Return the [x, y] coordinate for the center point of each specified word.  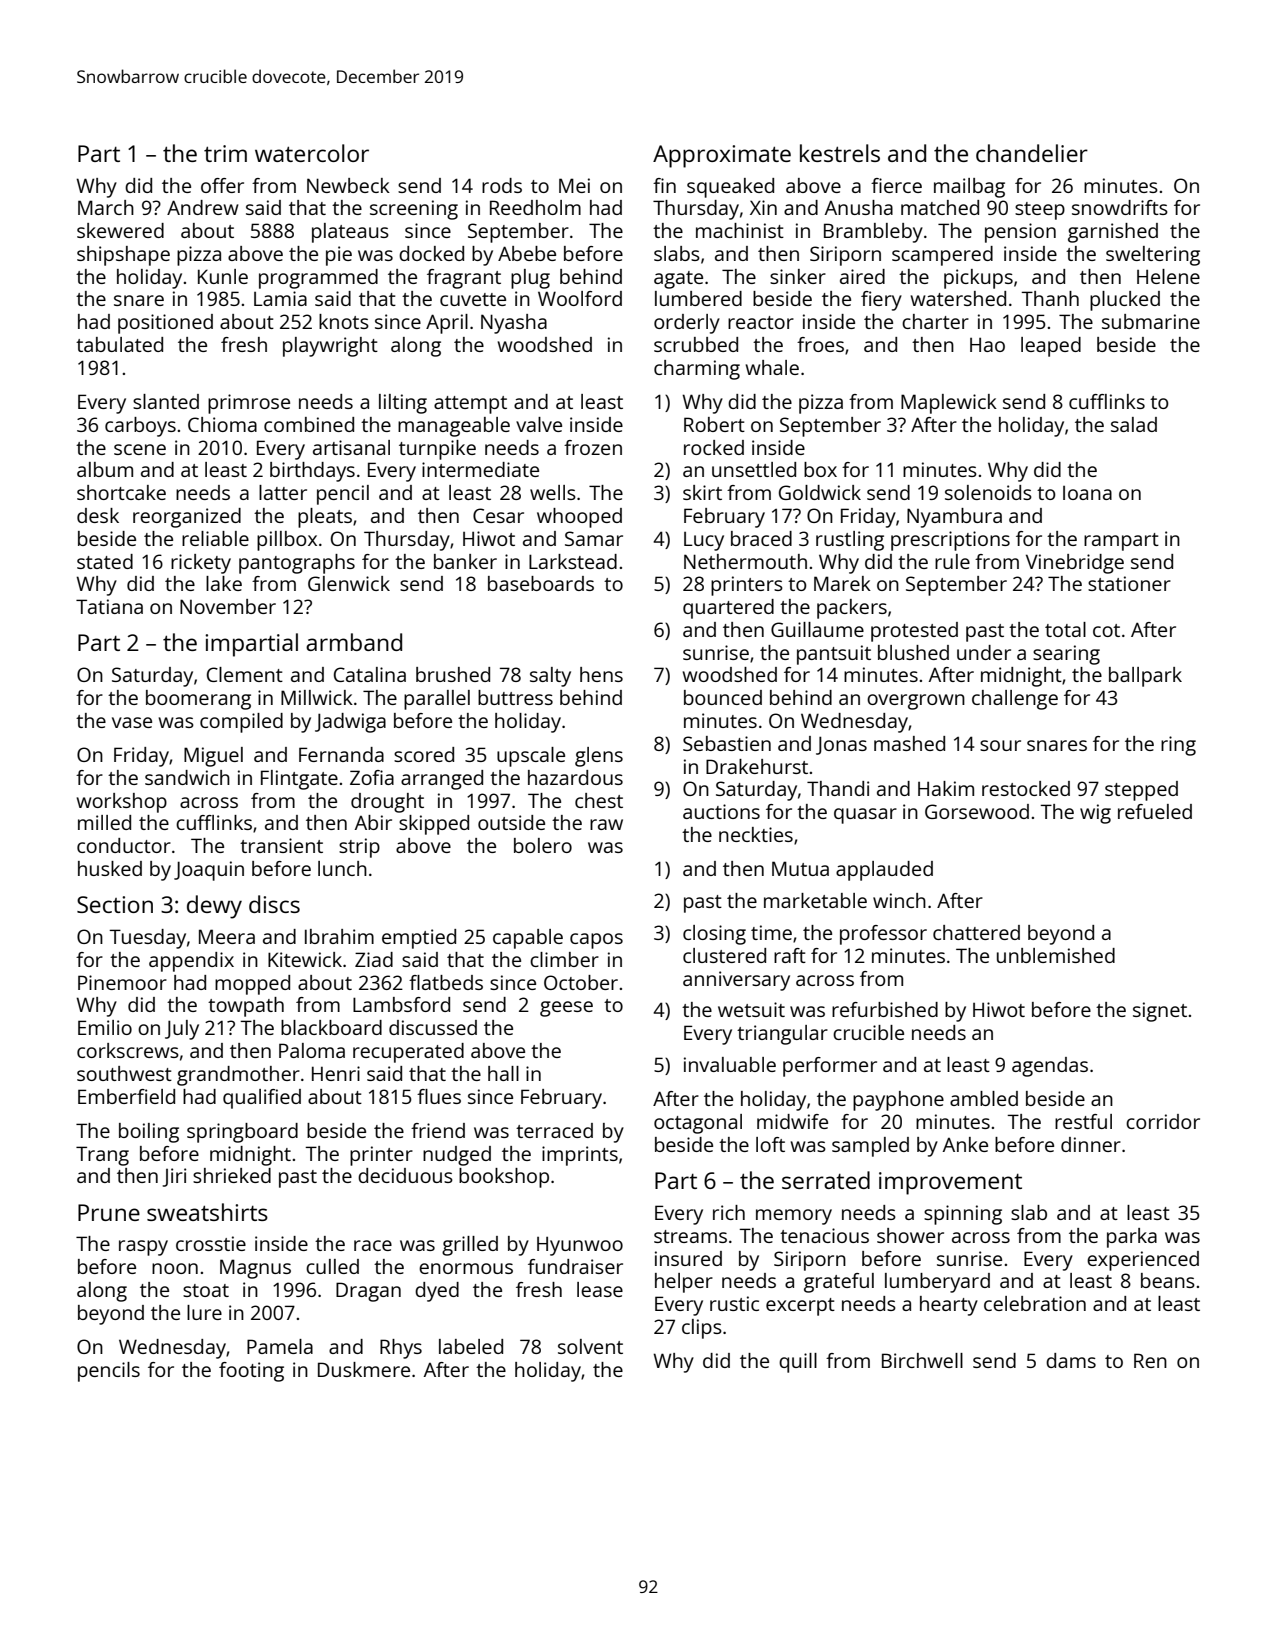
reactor [761, 322]
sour [1000, 745]
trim [225, 153]
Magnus [255, 1269]
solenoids [988, 492]
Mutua [800, 868]
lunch [342, 868]
